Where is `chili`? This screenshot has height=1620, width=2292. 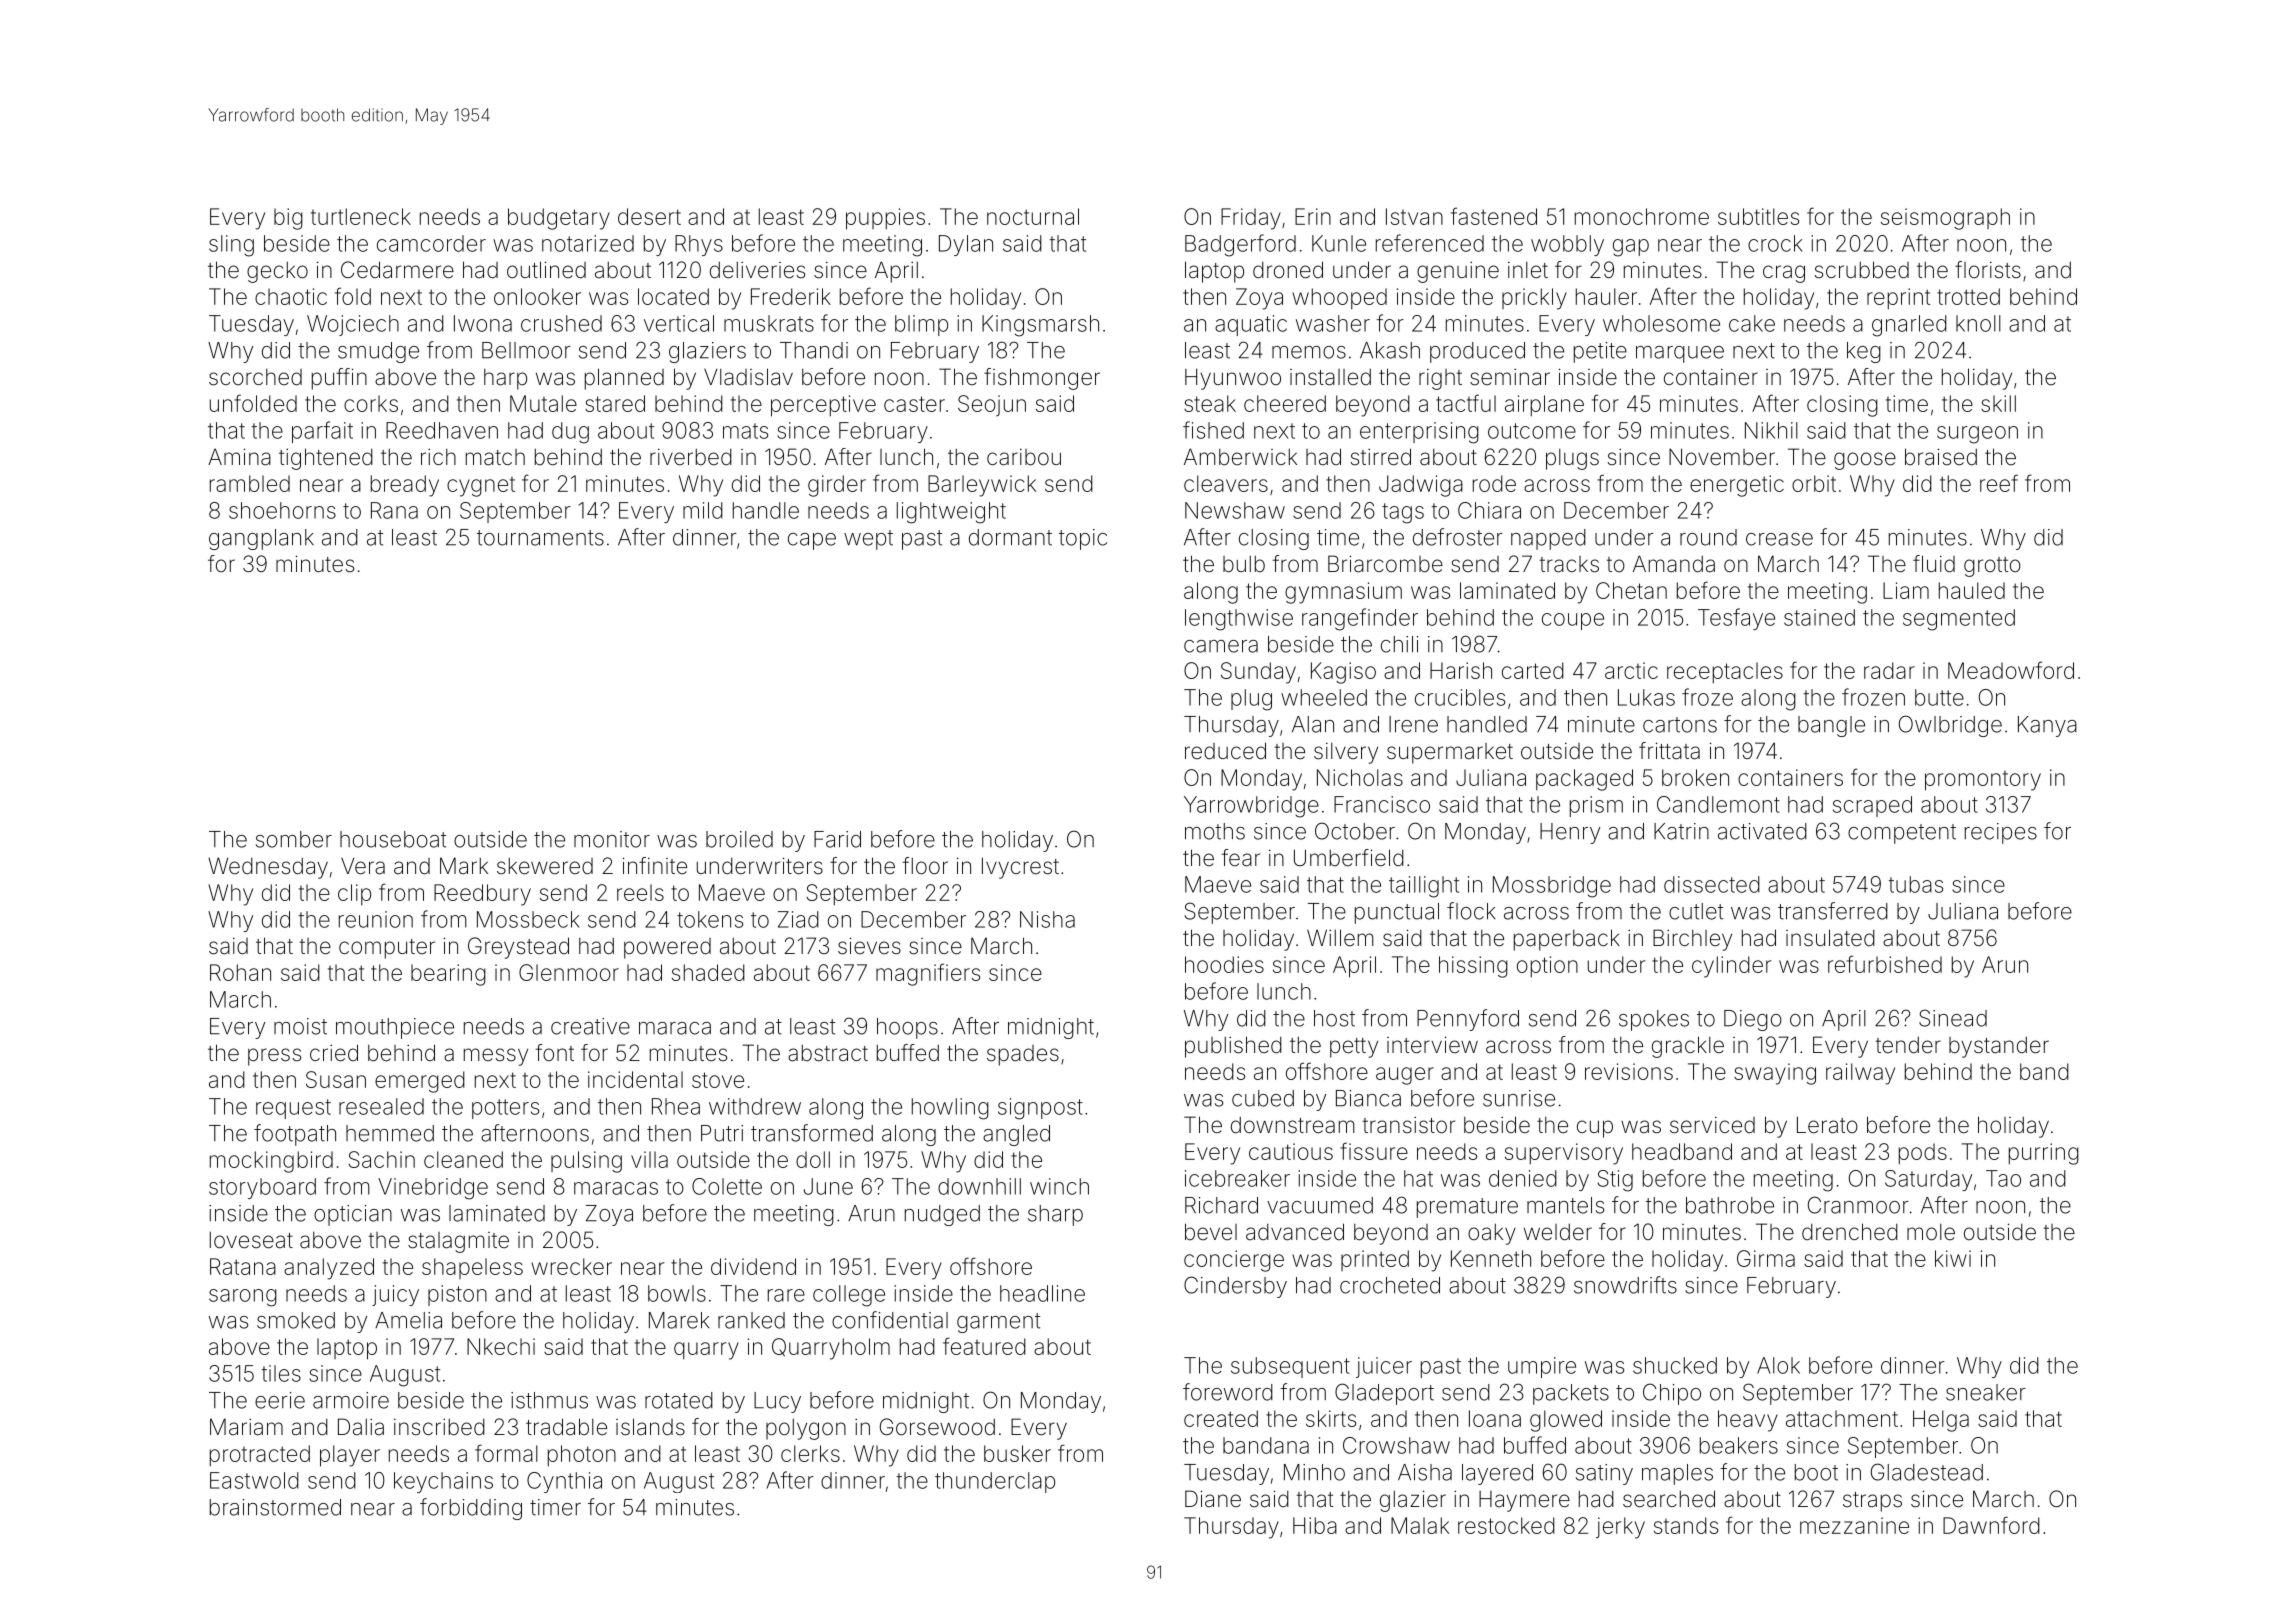 chili is located at coordinates (1399, 644).
